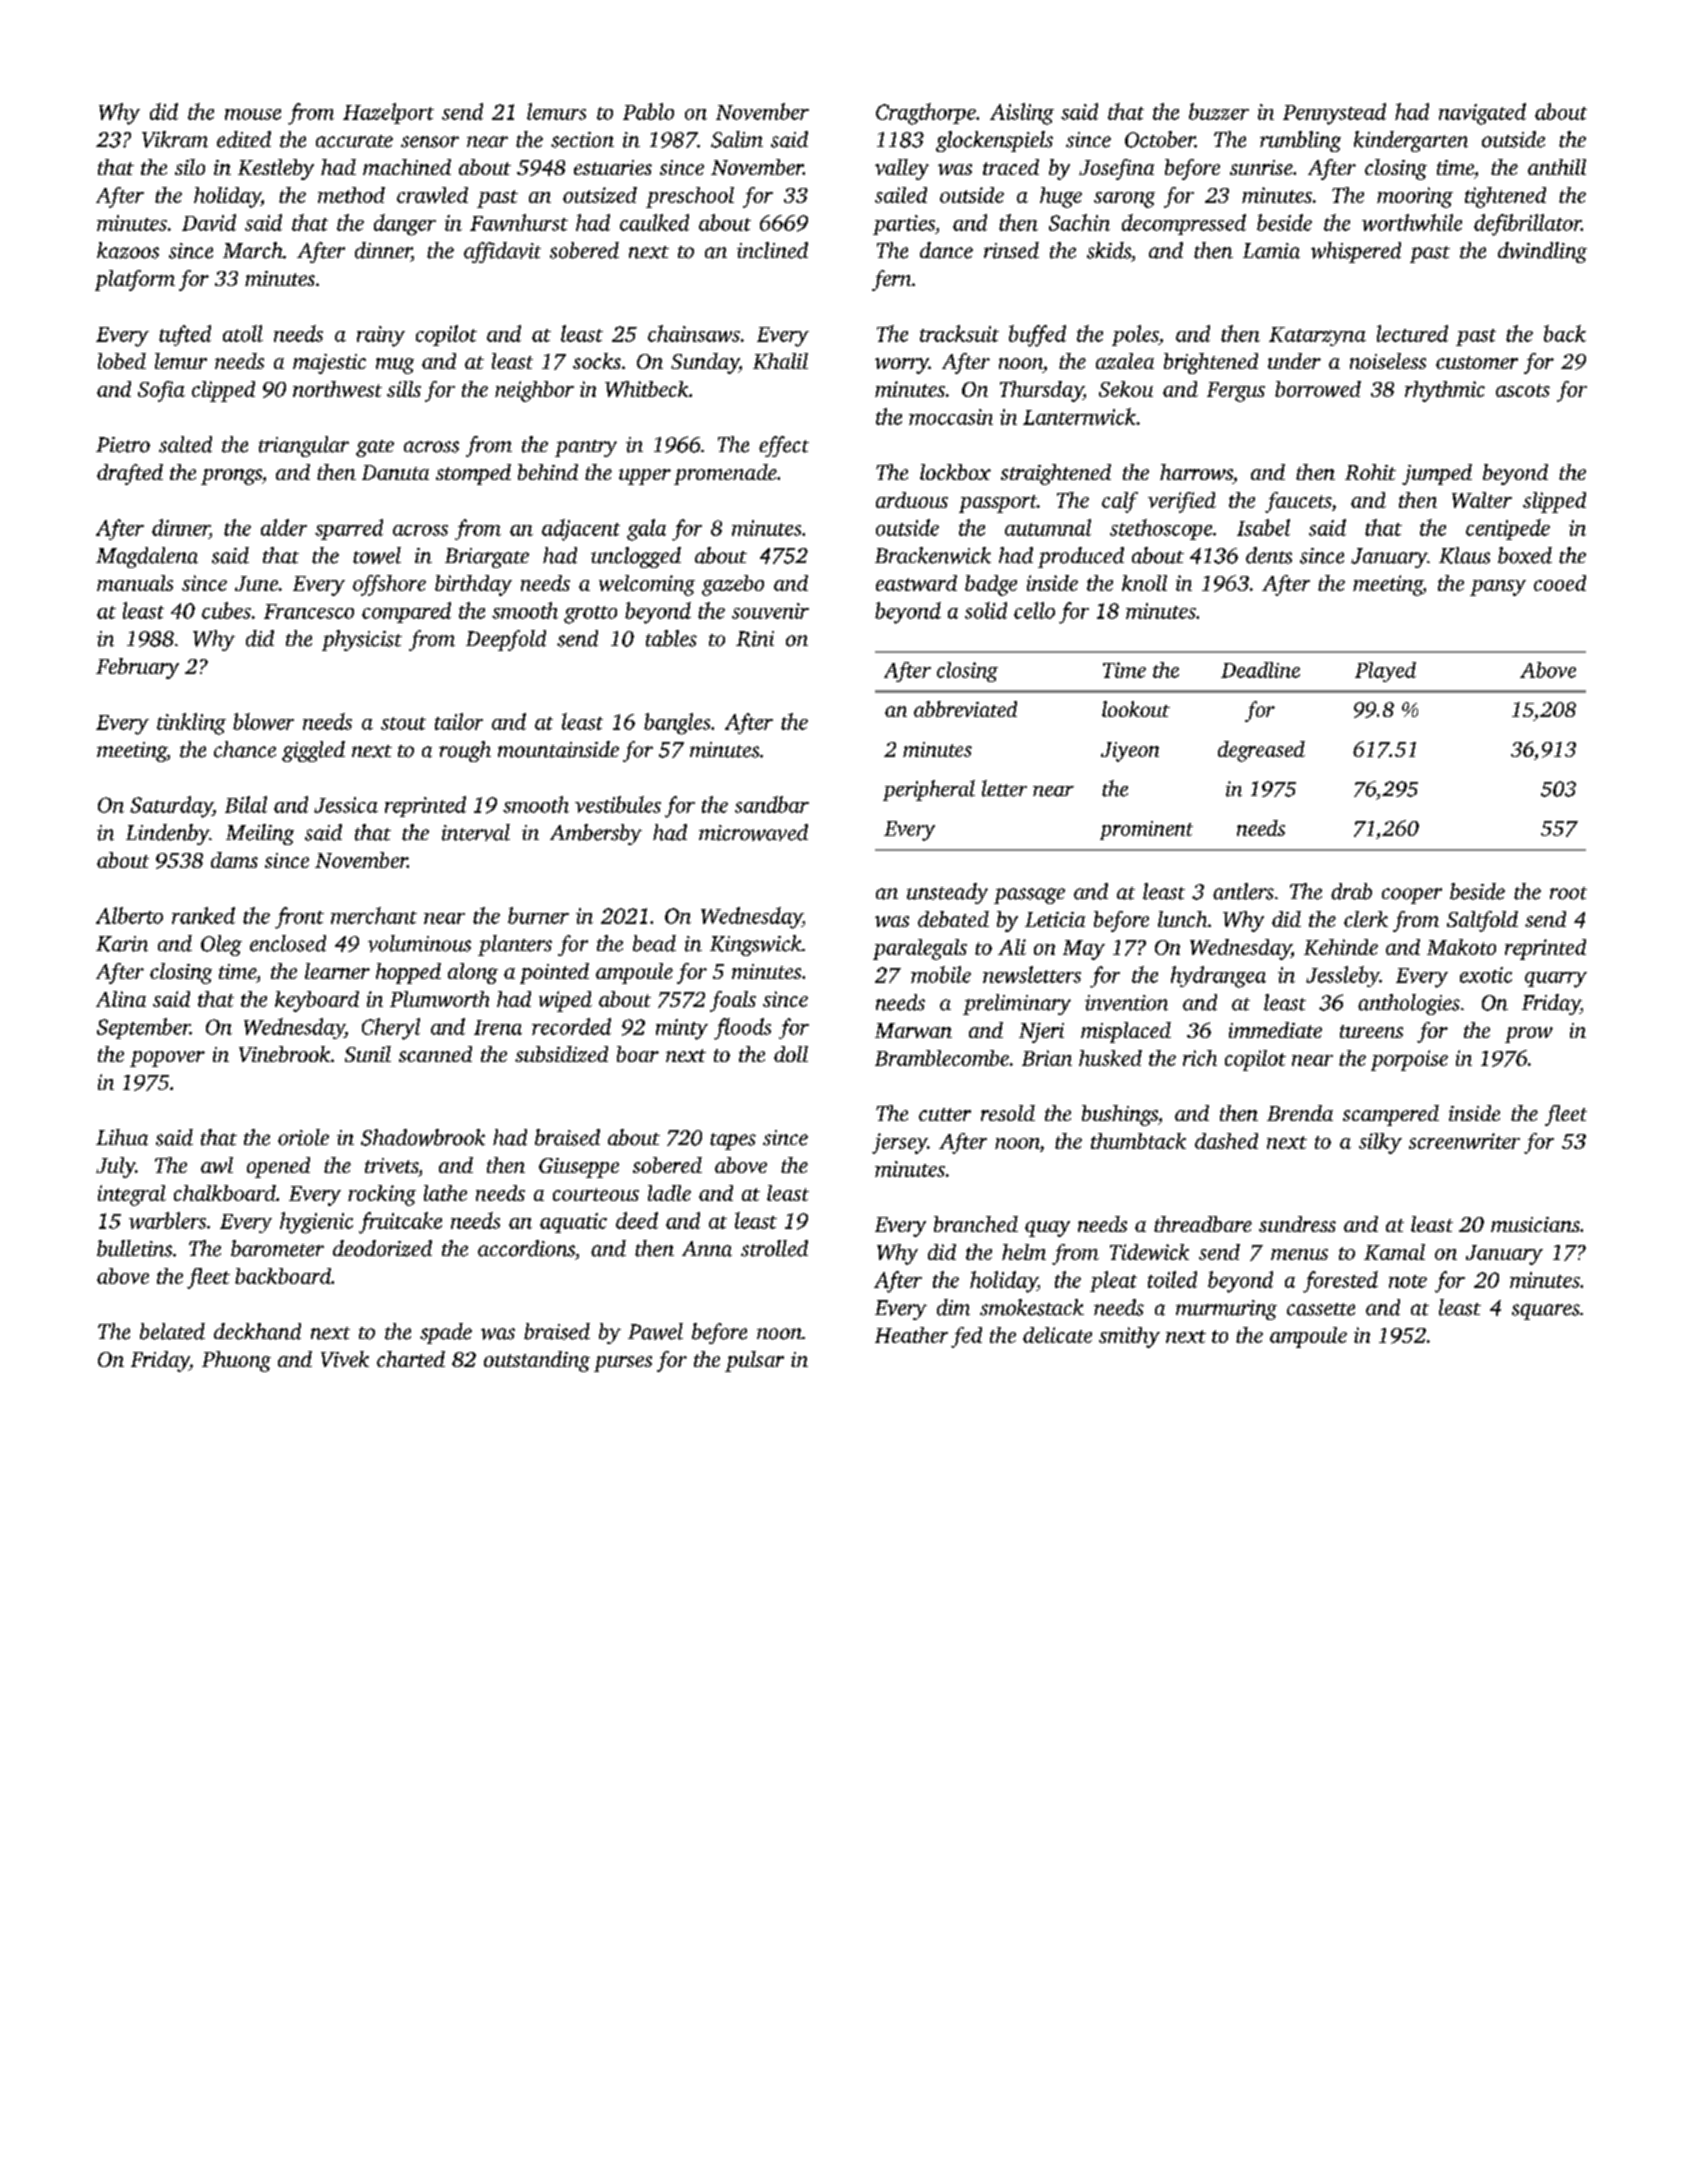 The width and height of the document is (1683, 2178). I want to click on degreased, so click(1261, 751).
